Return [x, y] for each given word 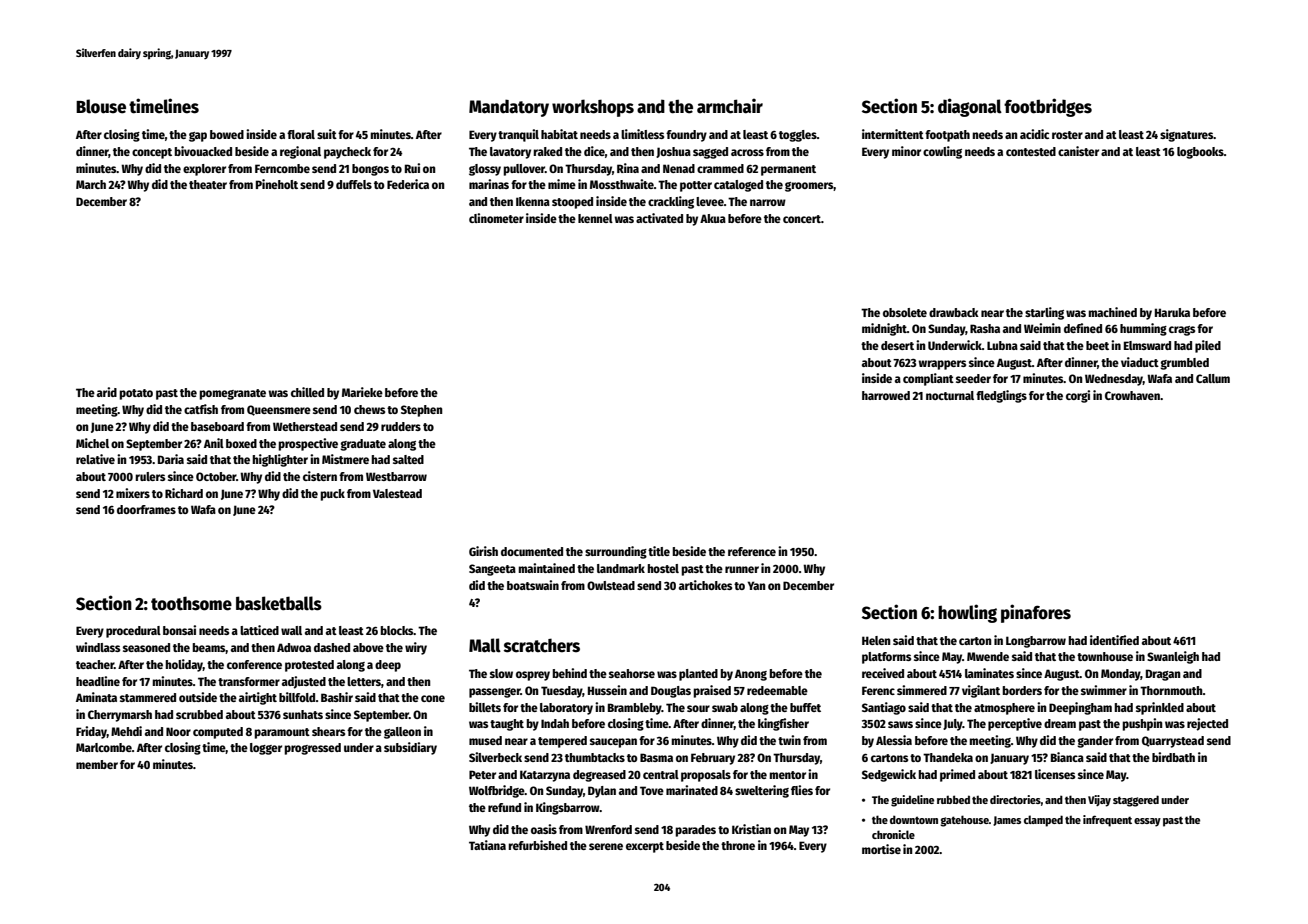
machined [1112, 312]
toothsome [191, 603]
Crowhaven [1132, 395]
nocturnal [950, 395]
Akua [713, 218]
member [97, 764]
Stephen [421, 411]
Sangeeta [492, 570]
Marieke [362, 392]
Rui [412, 168]
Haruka [1172, 312]
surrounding [616, 552]
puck [332, 495]
